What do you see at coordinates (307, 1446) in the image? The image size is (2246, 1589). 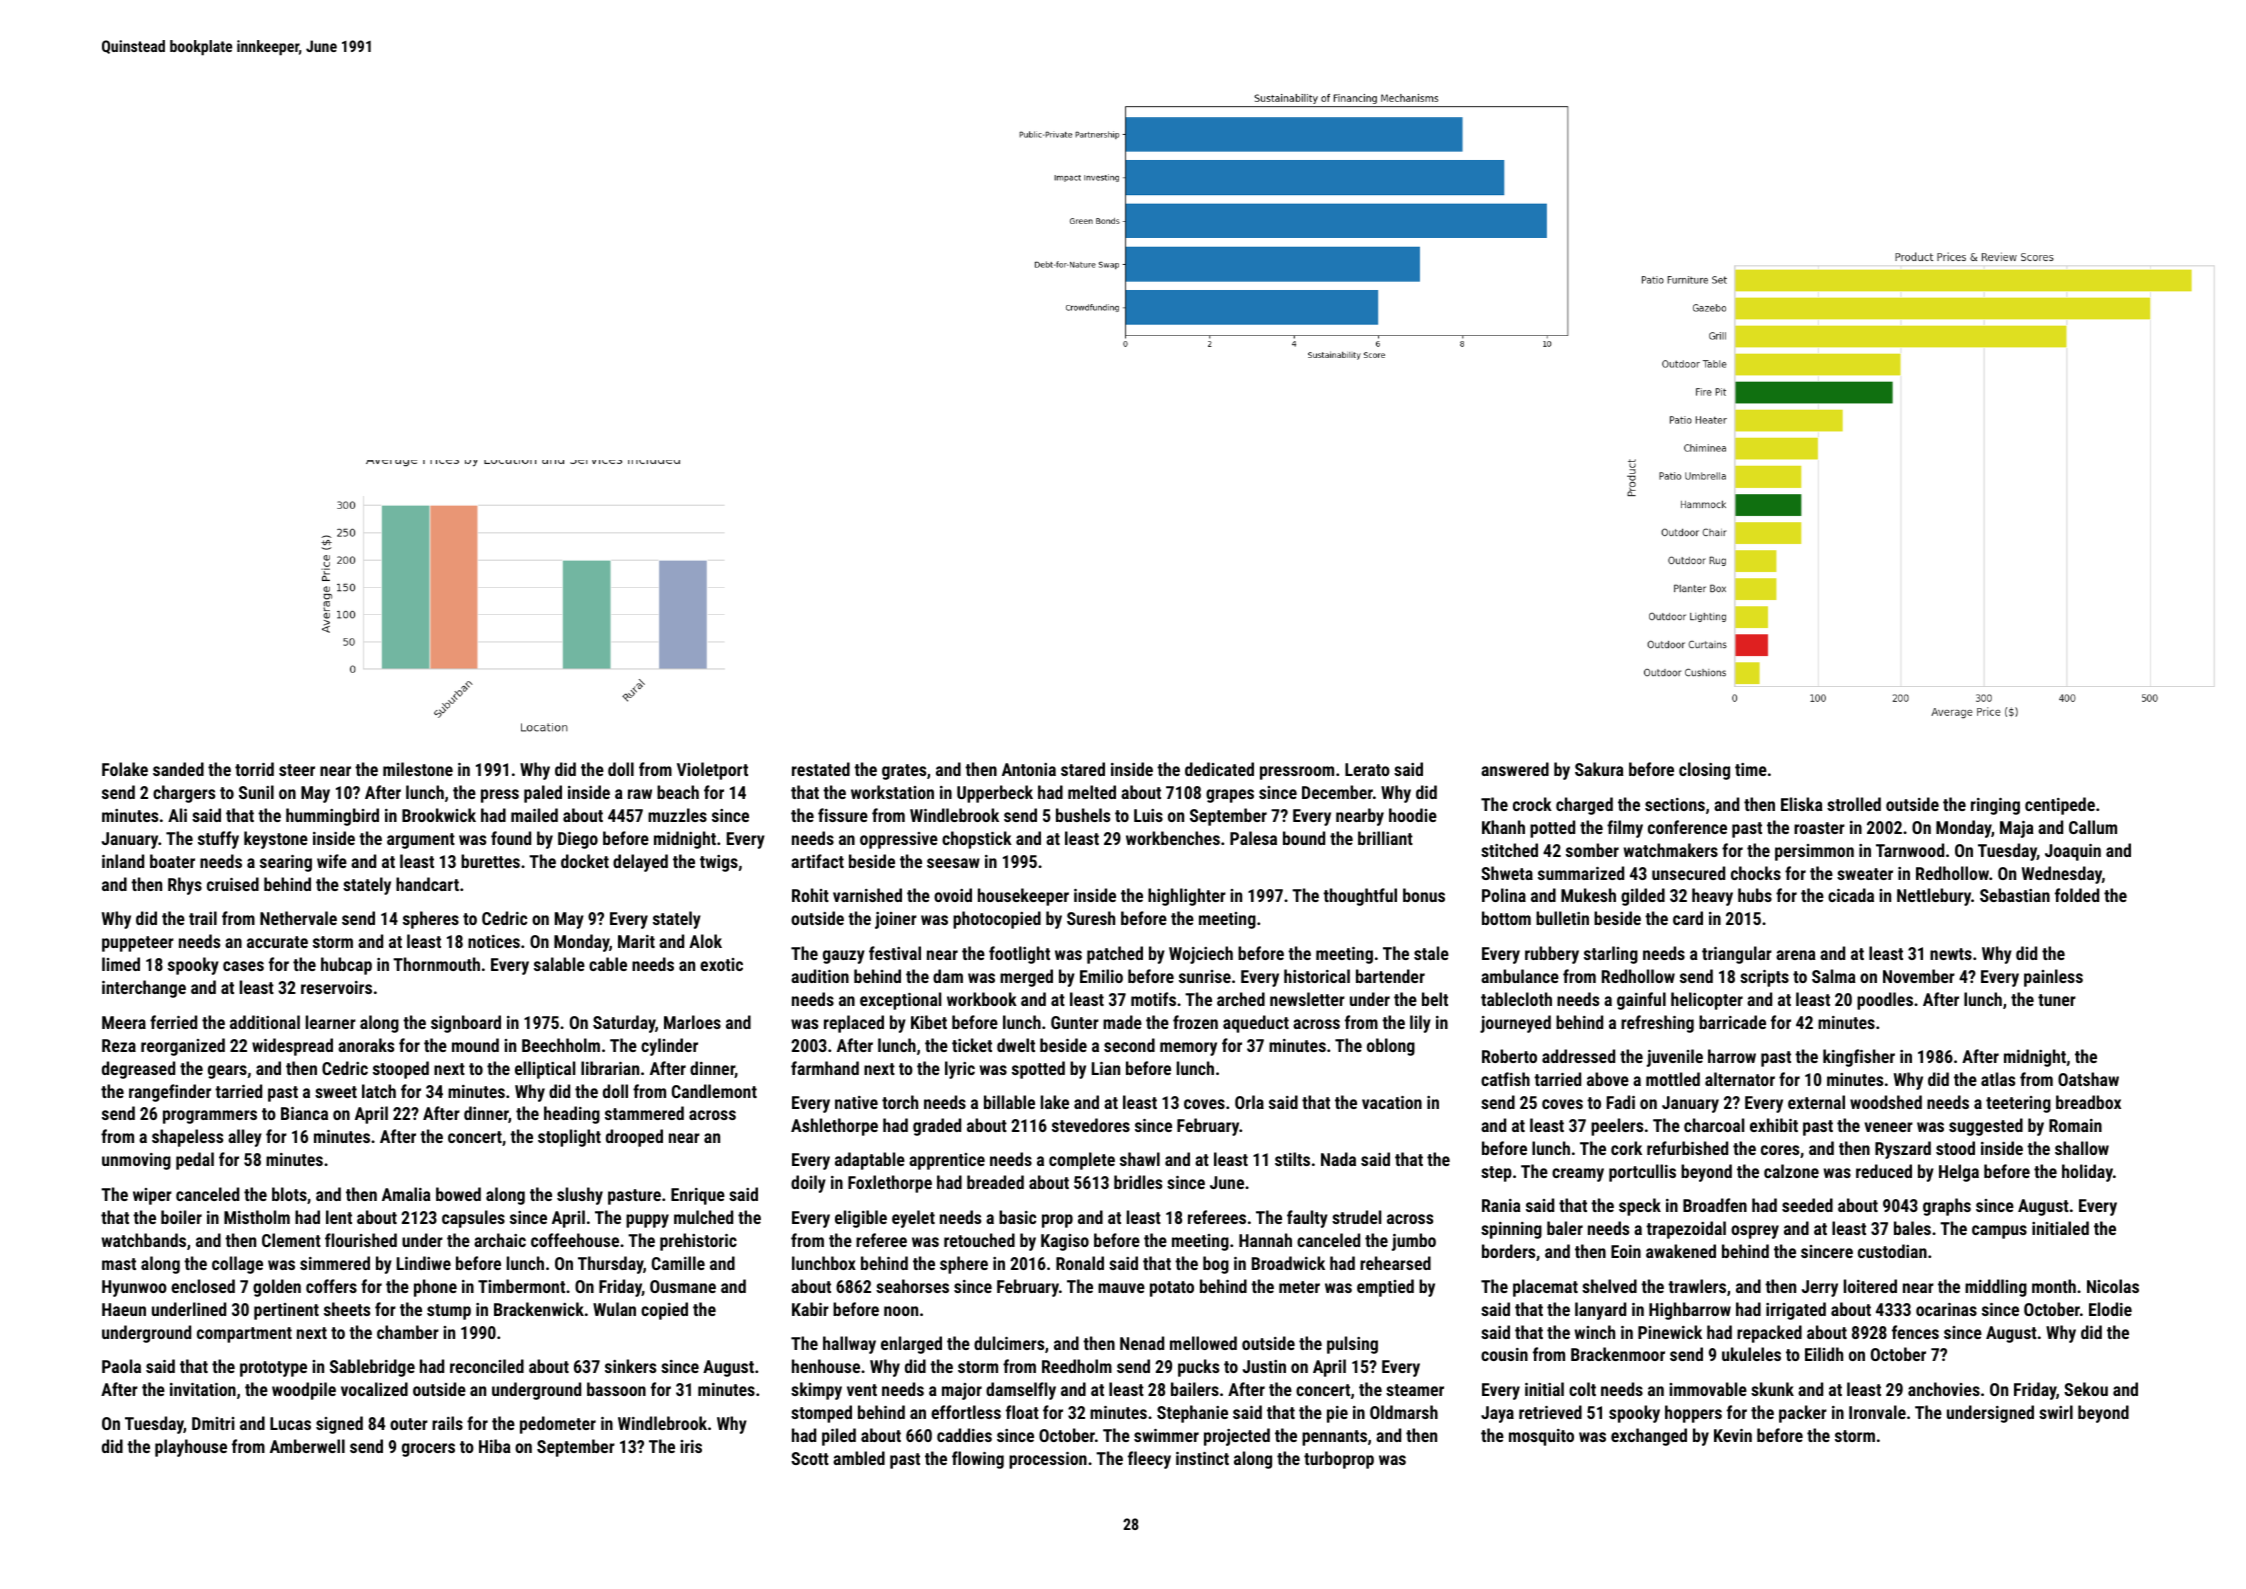 I see `Amberwell` at bounding box center [307, 1446].
